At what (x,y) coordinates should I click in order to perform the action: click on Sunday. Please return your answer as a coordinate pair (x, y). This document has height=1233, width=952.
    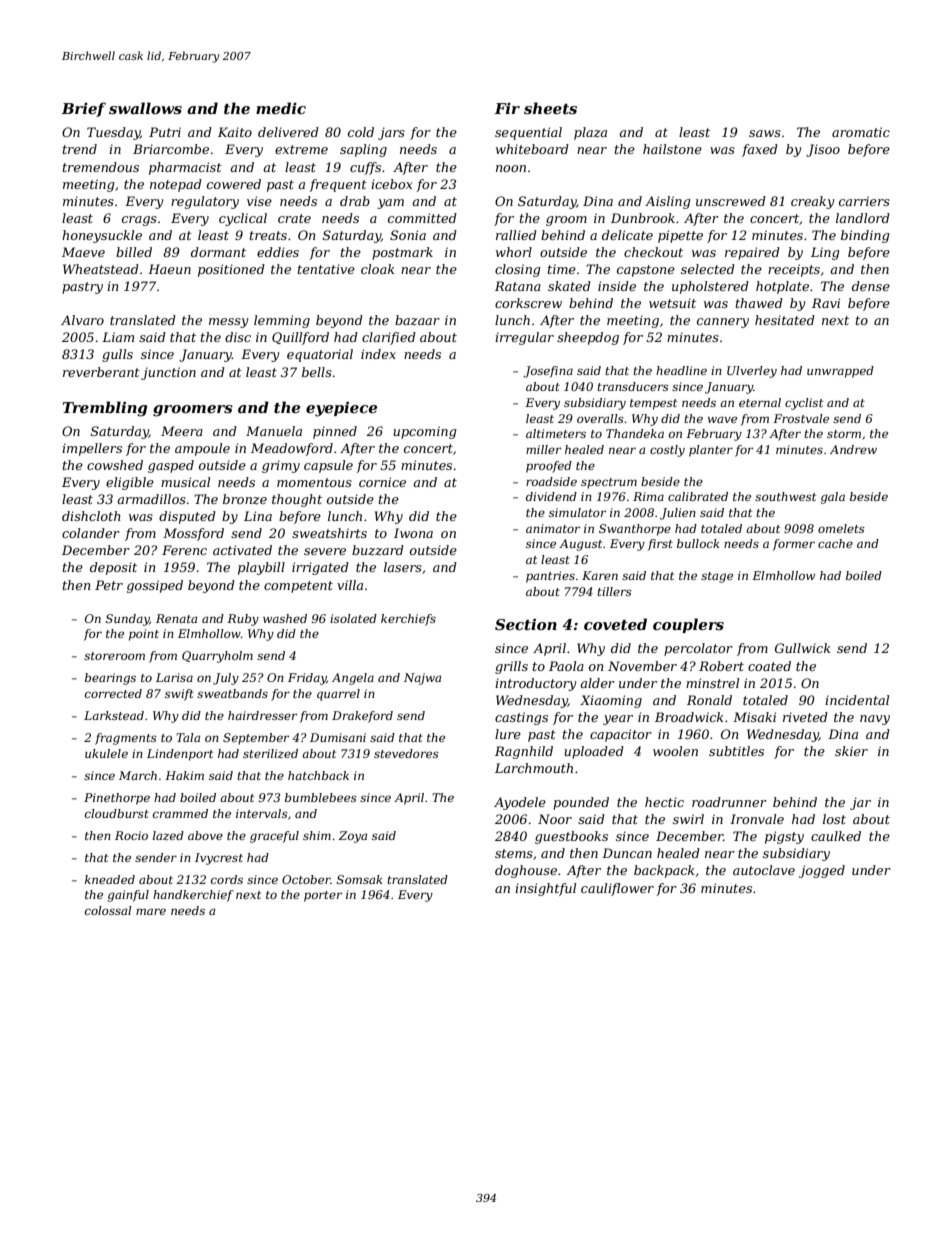
    Looking at the image, I should click on (127, 620).
